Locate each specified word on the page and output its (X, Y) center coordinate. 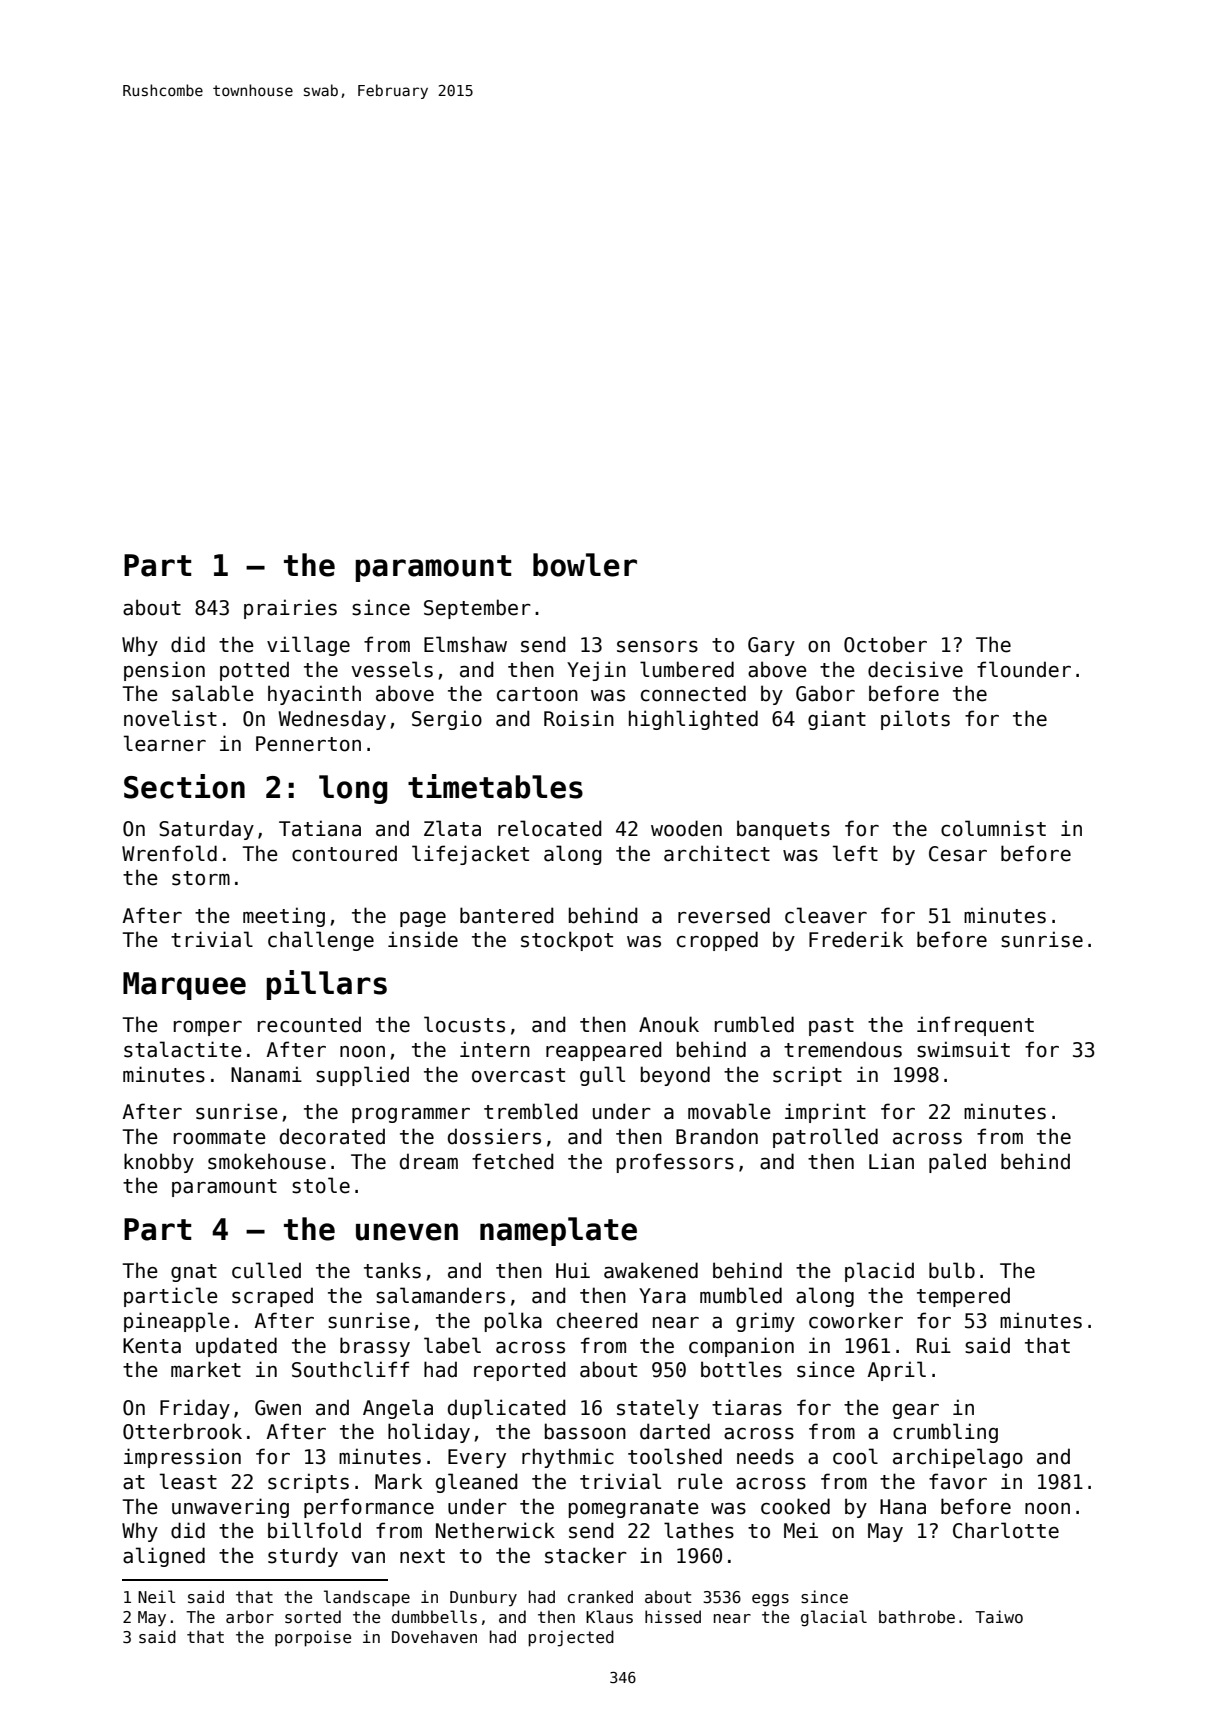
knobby (159, 1163)
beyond (675, 1076)
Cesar (958, 854)
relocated (550, 828)
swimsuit (963, 1049)
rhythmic (568, 1458)
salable (213, 693)
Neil (157, 1596)
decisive (915, 669)
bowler (585, 565)
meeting (284, 917)
